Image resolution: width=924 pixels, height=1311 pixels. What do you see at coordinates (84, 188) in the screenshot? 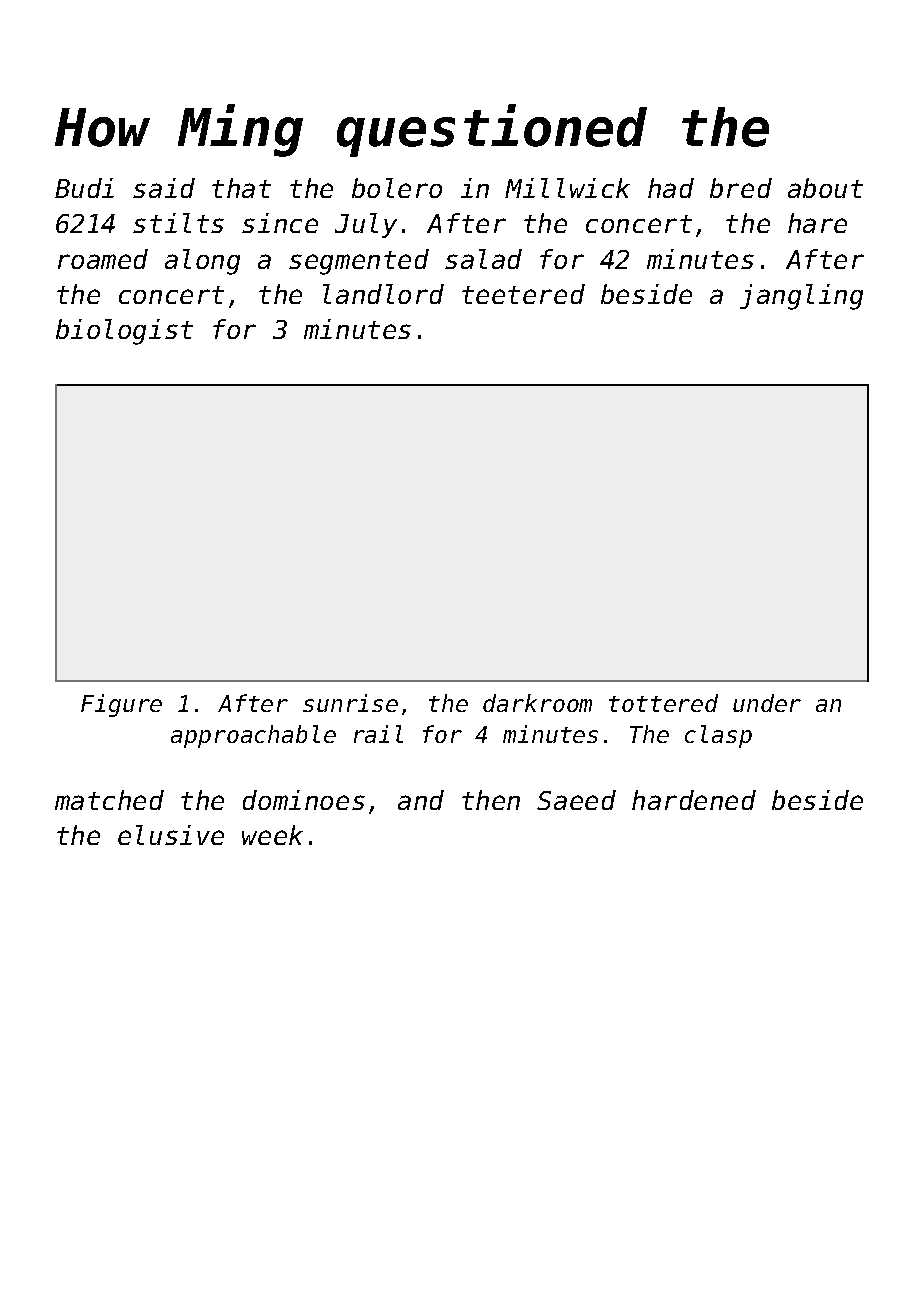
I see `Budi` at bounding box center [84, 188].
